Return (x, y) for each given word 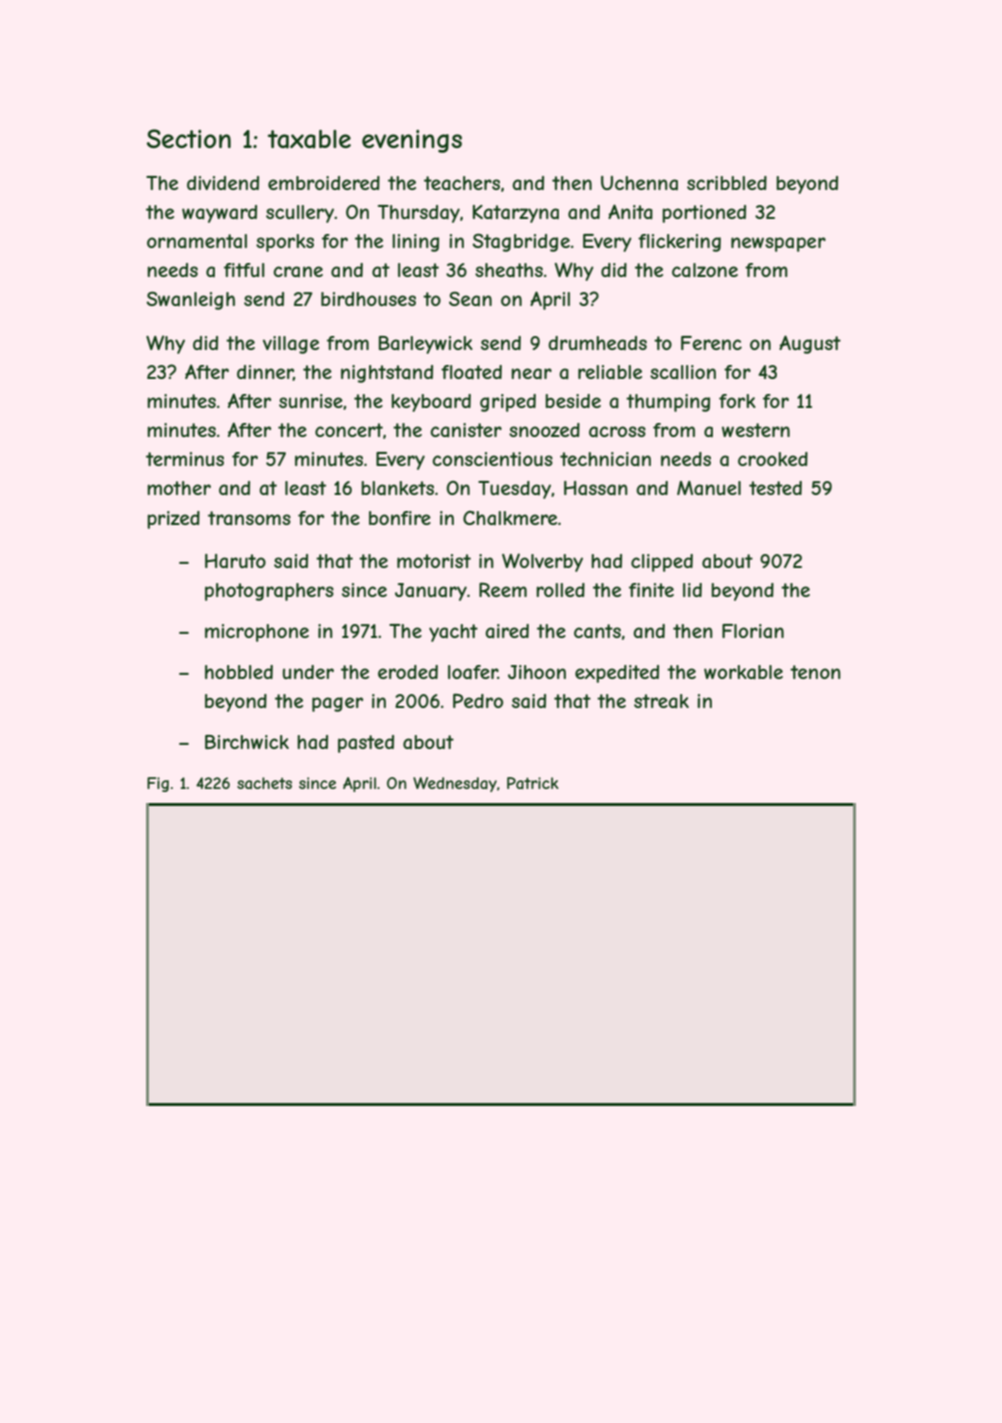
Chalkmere (510, 518)
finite (651, 590)
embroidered (324, 183)
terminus (185, 459)
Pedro (478, 700)
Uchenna (639, 183)
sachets (264, 783)
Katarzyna (516, 214)
